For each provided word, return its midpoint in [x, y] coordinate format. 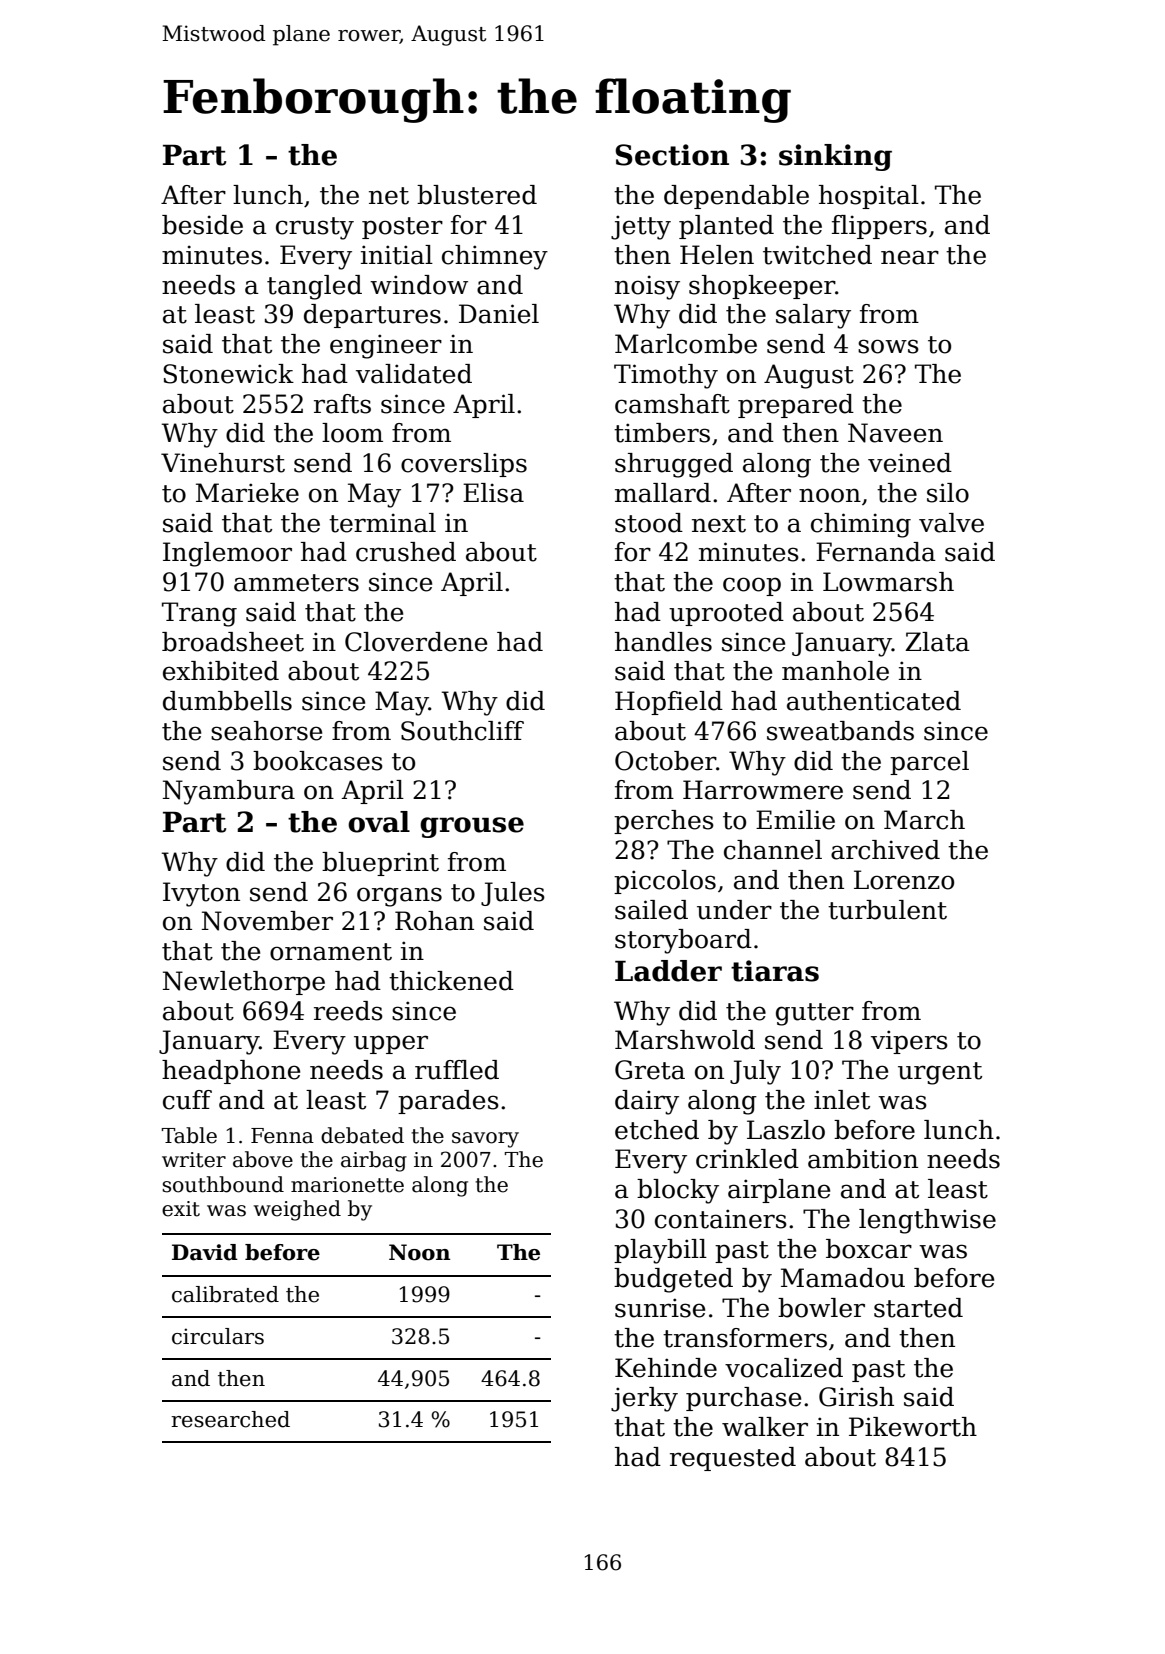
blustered [477, 195]
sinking [835, 157]
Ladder [668, 971]
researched [230, 1419]
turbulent [887, 910]
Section [672, 155]
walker [765, 1427]
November [267, 921]
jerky [644, 1399]
